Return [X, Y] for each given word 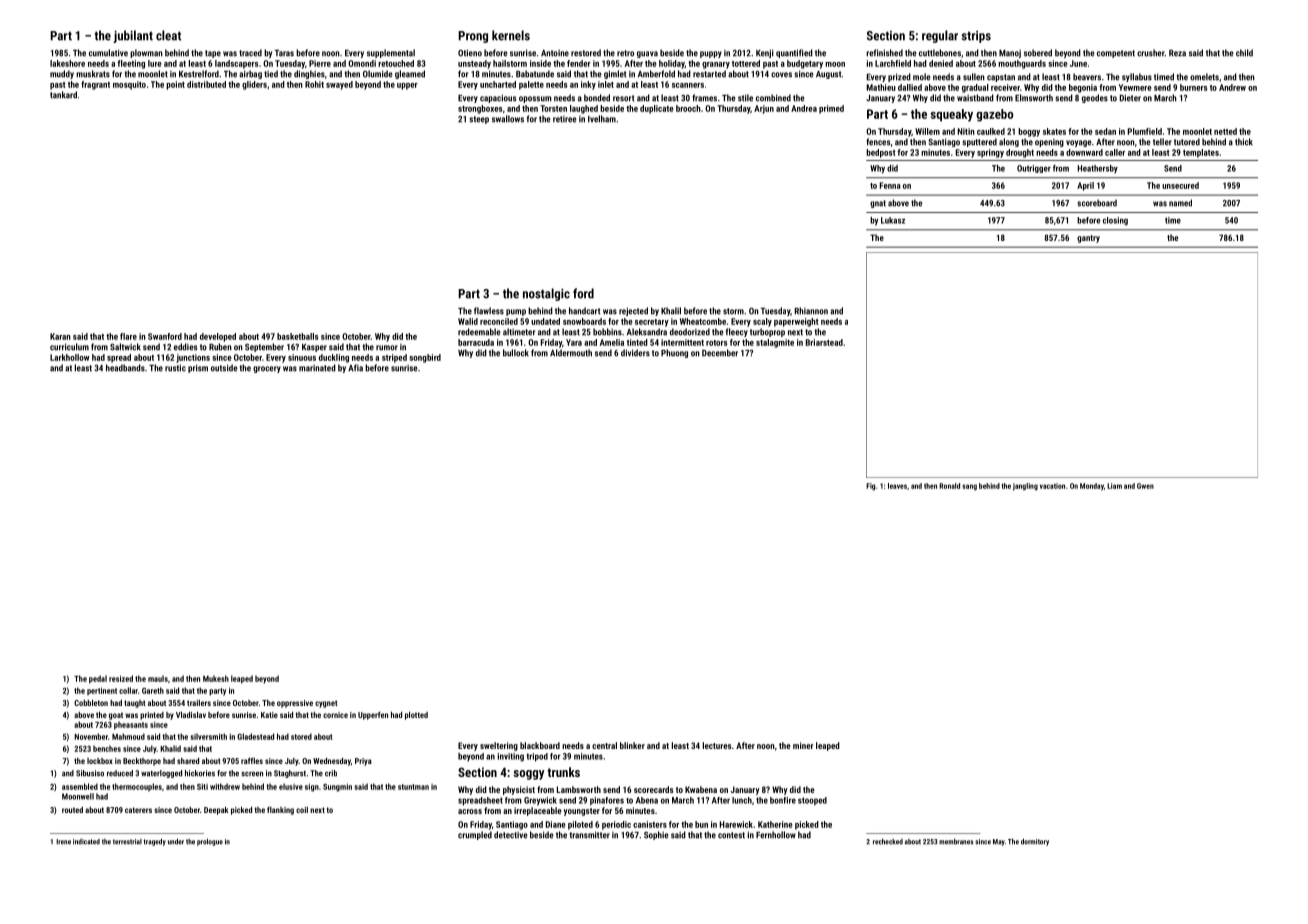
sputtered [979, 142]
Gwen [1145, 486]
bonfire [783, 800]
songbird [425, 358]
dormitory [1035, 842]
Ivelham [602, 119]
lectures [717, 745]
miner [803, 745]
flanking [280, 811]
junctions [193, 358]
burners [1194, 87]
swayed [339, 85]
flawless [489, 311]
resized [121, 678]
